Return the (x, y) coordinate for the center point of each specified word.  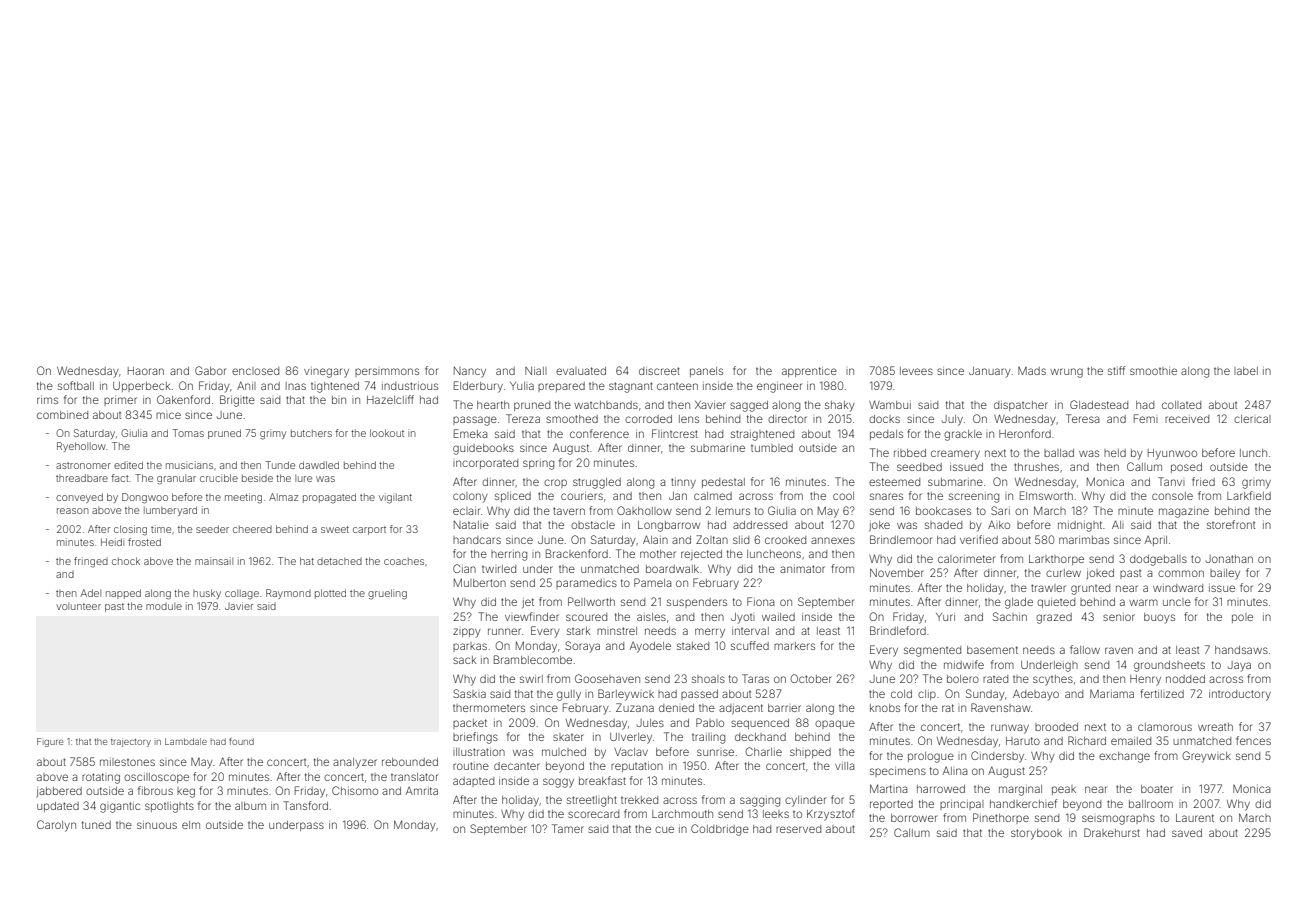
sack (464, 660)
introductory (1240, 695)
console (1172, 496)
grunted (1090, 589)
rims (47, 400)
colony (470, 497)
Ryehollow (81, 447)
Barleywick (626, 695)
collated (1181, 405)
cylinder (805, 801)
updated (58, 807)
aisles (651, 617)
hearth (493, 405)
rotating (101, 778)
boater (1157, 789)
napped (123, 594)
